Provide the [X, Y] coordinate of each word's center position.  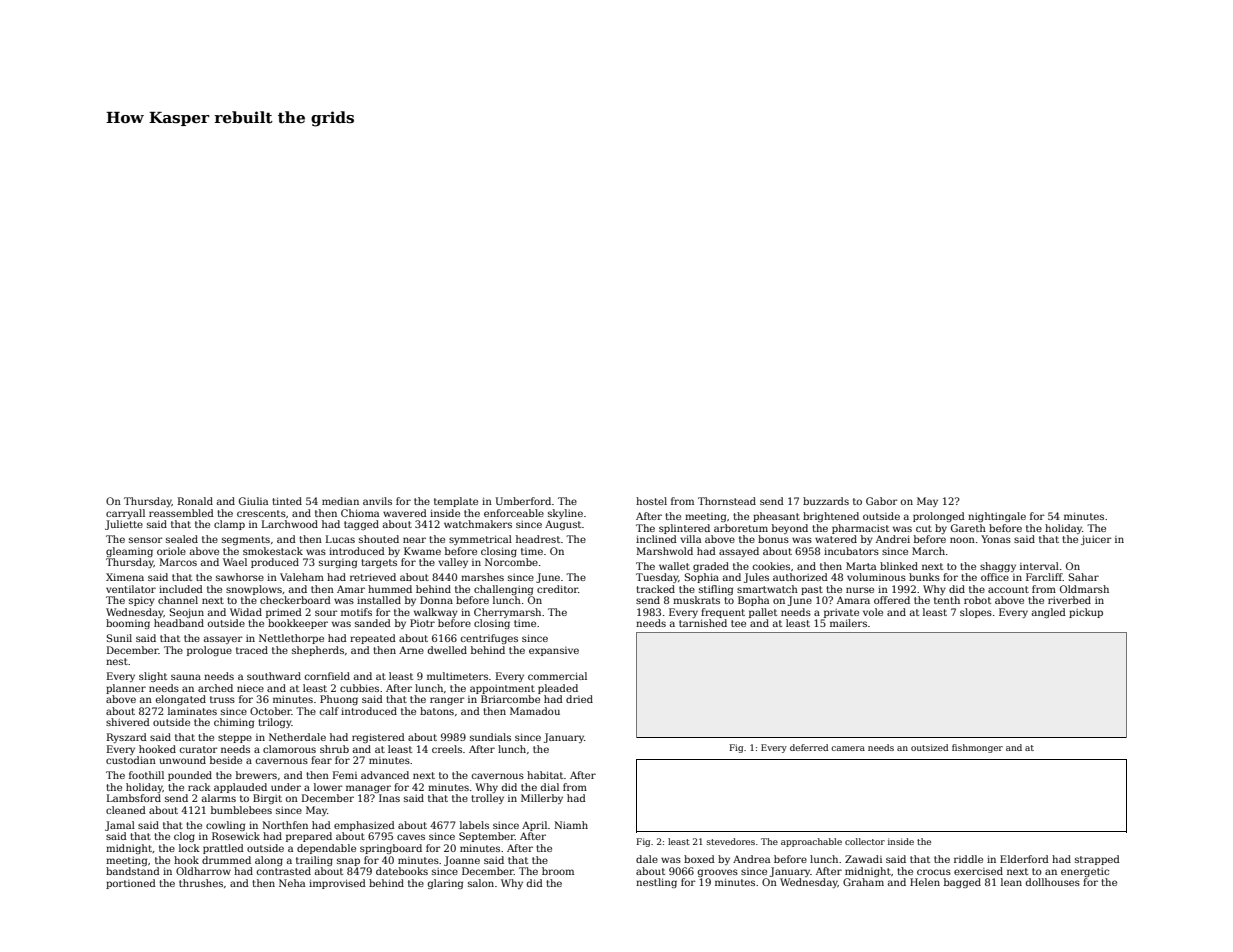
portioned [131, 884]
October [271, 711]
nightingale [997, 517]
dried [579, 699]
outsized [929, 747]
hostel [651, 501]
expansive [554, 651]
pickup [1086, 613]
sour [326, 613]
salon [481, 883]
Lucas [340, 539]
